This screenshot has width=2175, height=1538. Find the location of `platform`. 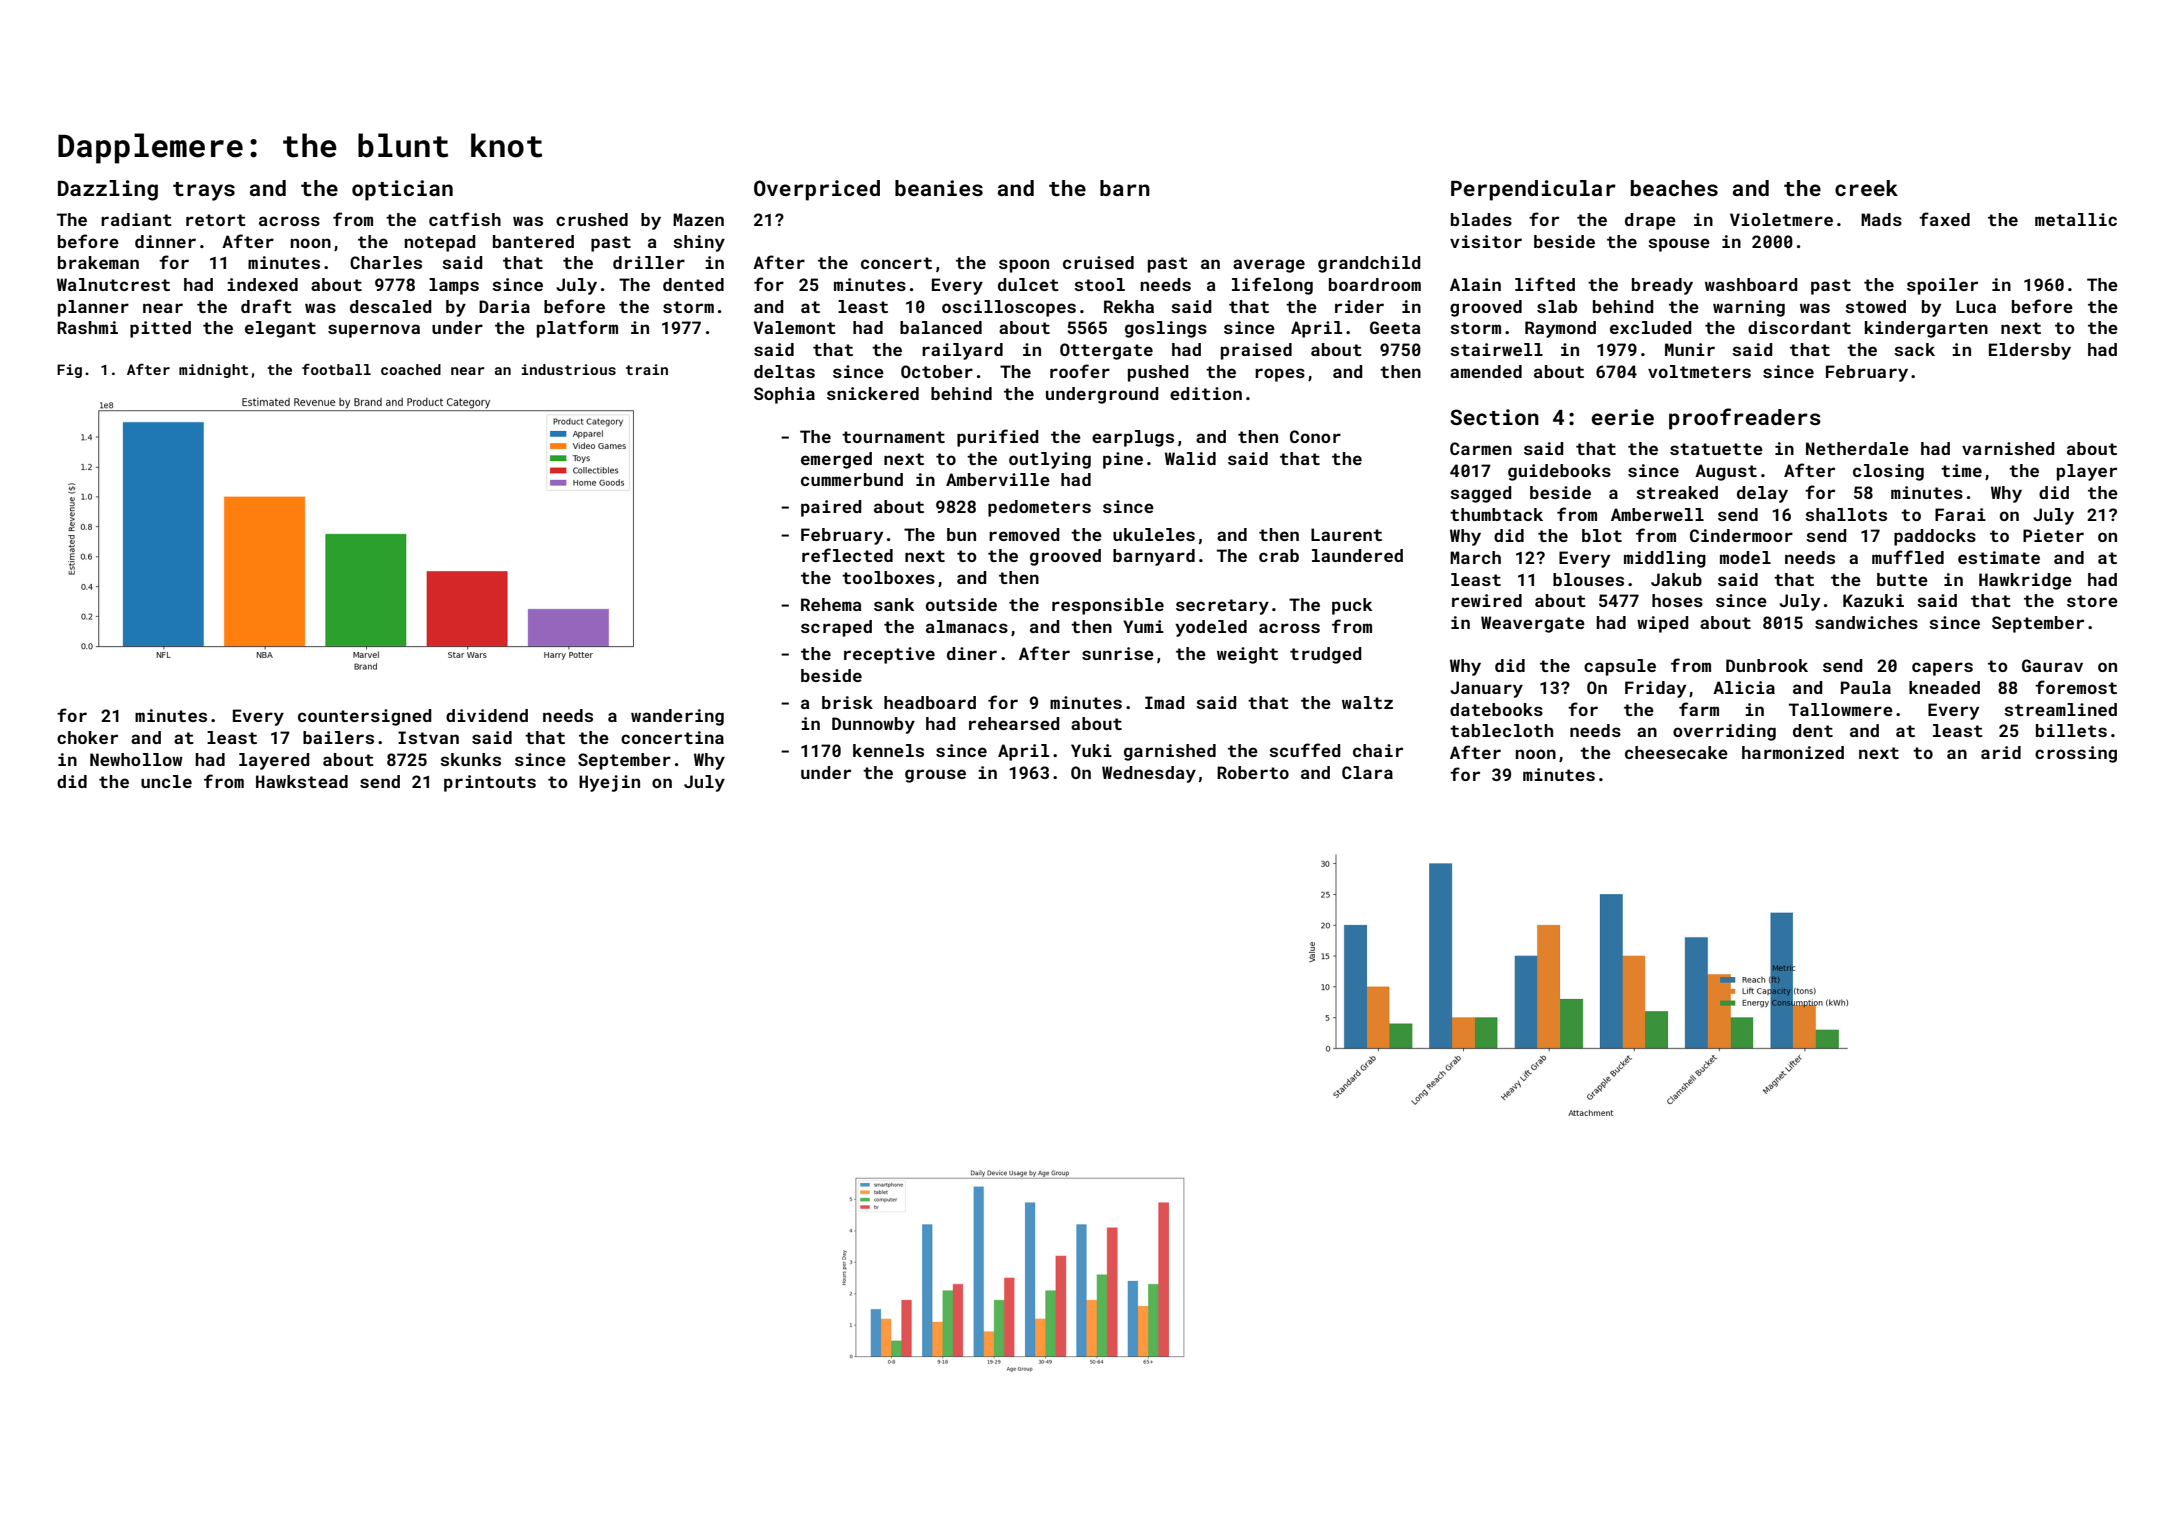

platform is located at coordinates (577, 329).
